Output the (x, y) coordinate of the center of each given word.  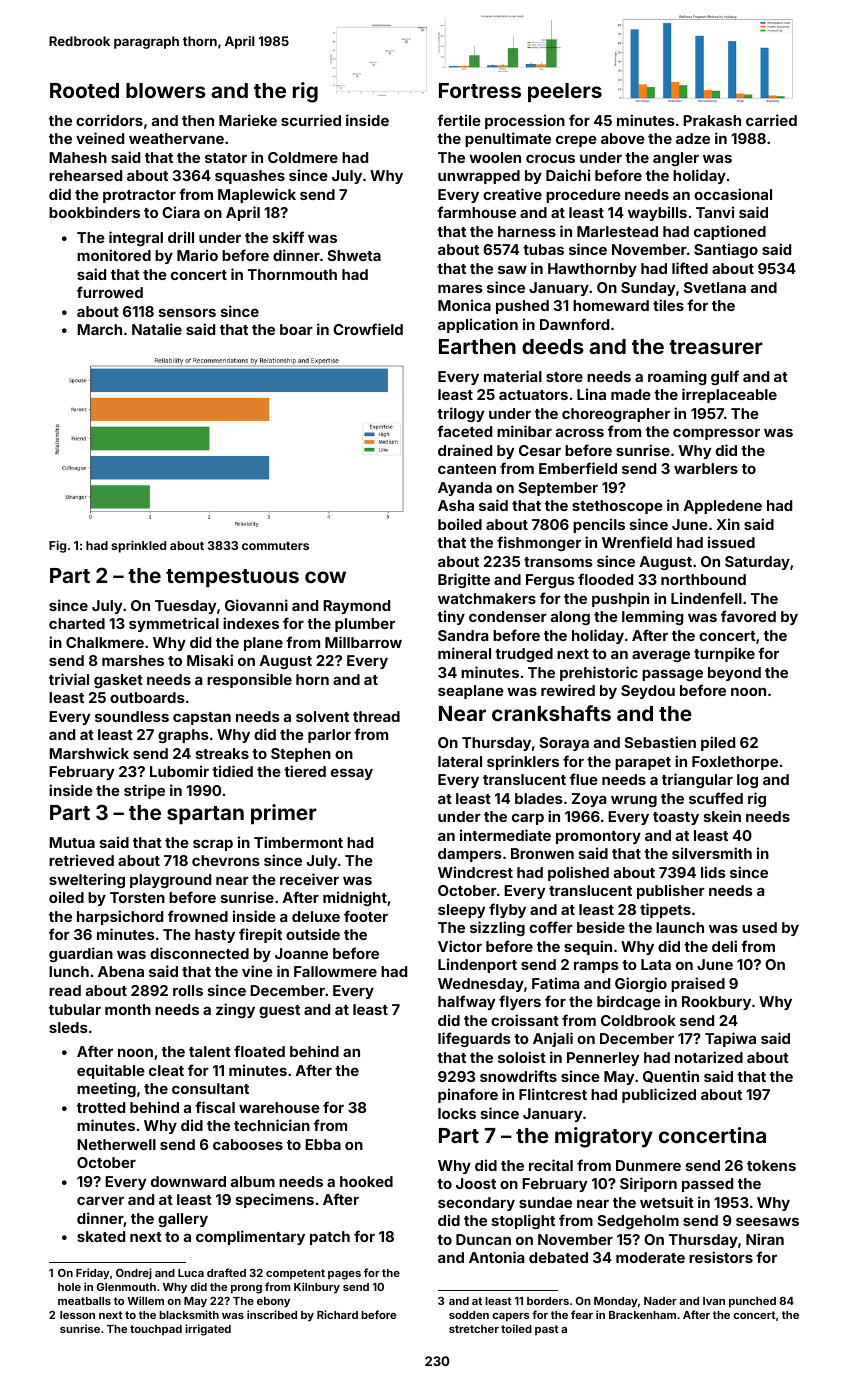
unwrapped (479, 177)
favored (748, 616)
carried (771, 120)
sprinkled (138, 546)
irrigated (208, 1330)
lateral (460, 761)
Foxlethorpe (735, 763)
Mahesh (78, 157)
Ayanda (465, 489)
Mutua (72, 842)
